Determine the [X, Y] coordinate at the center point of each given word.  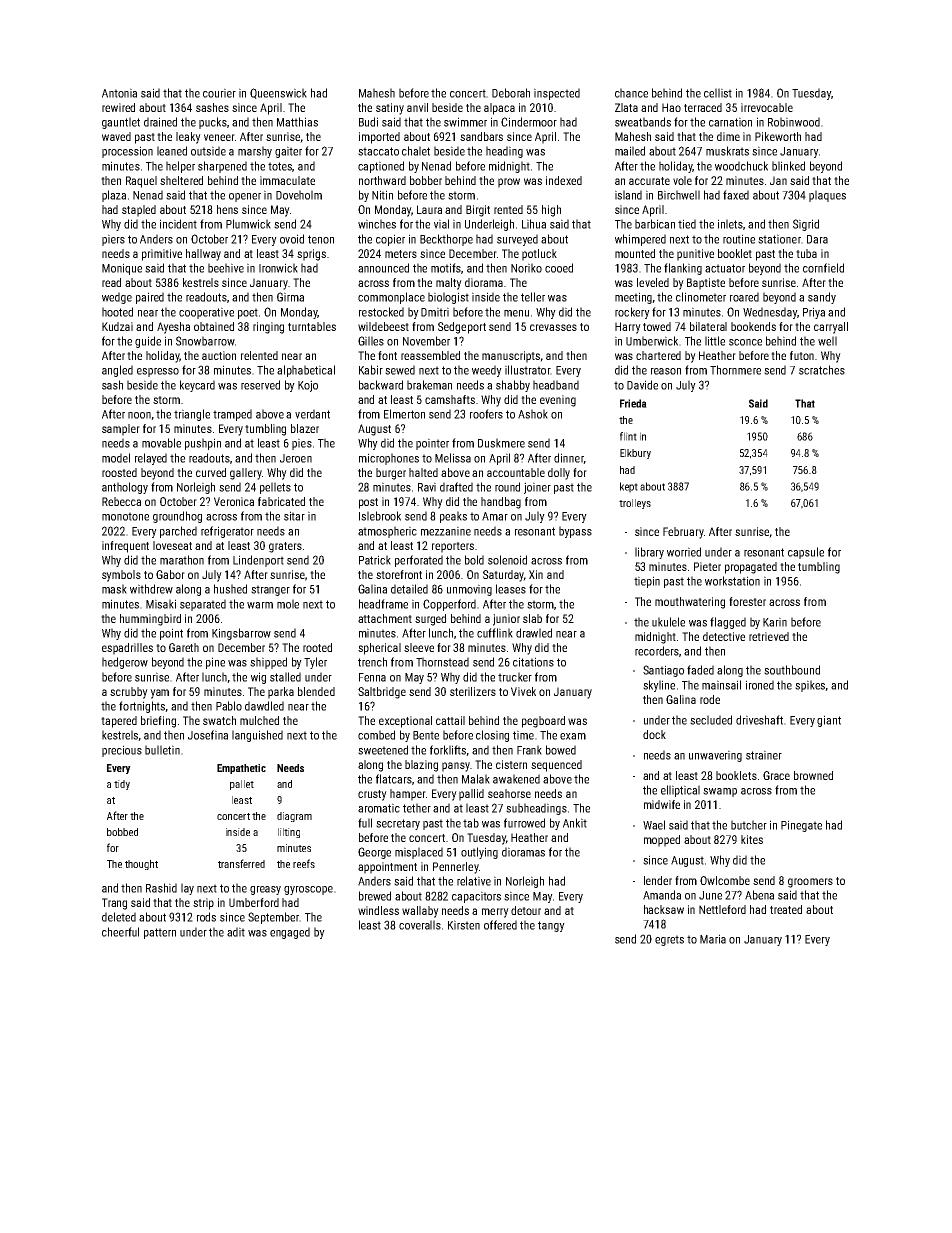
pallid [471, 795]
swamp [720, 792]
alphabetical [306, 371]
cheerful [120, 932]
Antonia [119, 93]
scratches [822, 370]
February [683, 533]
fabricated [281, 501]
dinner [569, 458]
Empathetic [241, 769]
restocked [381, 312]
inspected [557, 94]
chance [631, 93]
